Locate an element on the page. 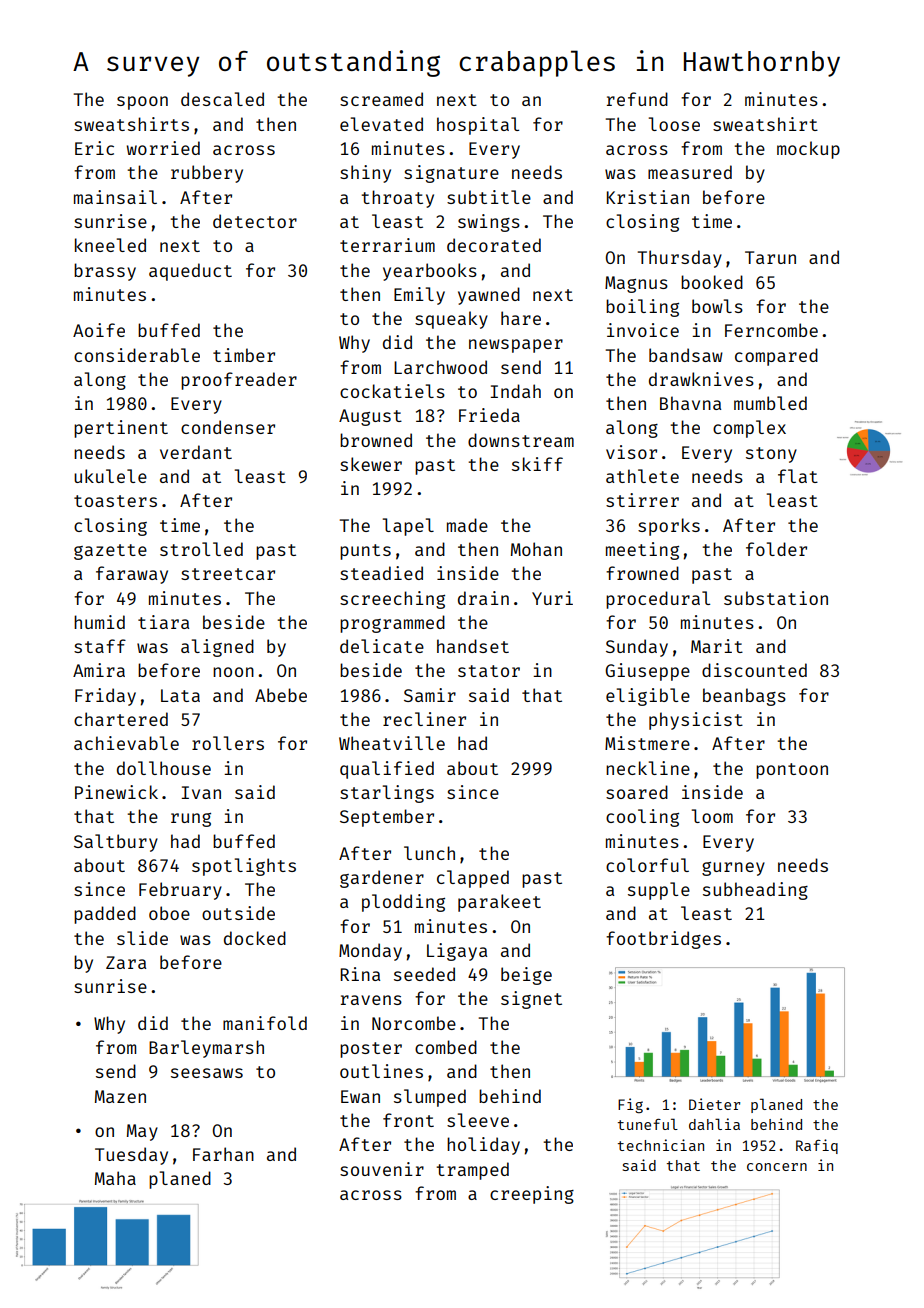 The image size is (924, 1308). flat is located at coordinates (798, 476).
